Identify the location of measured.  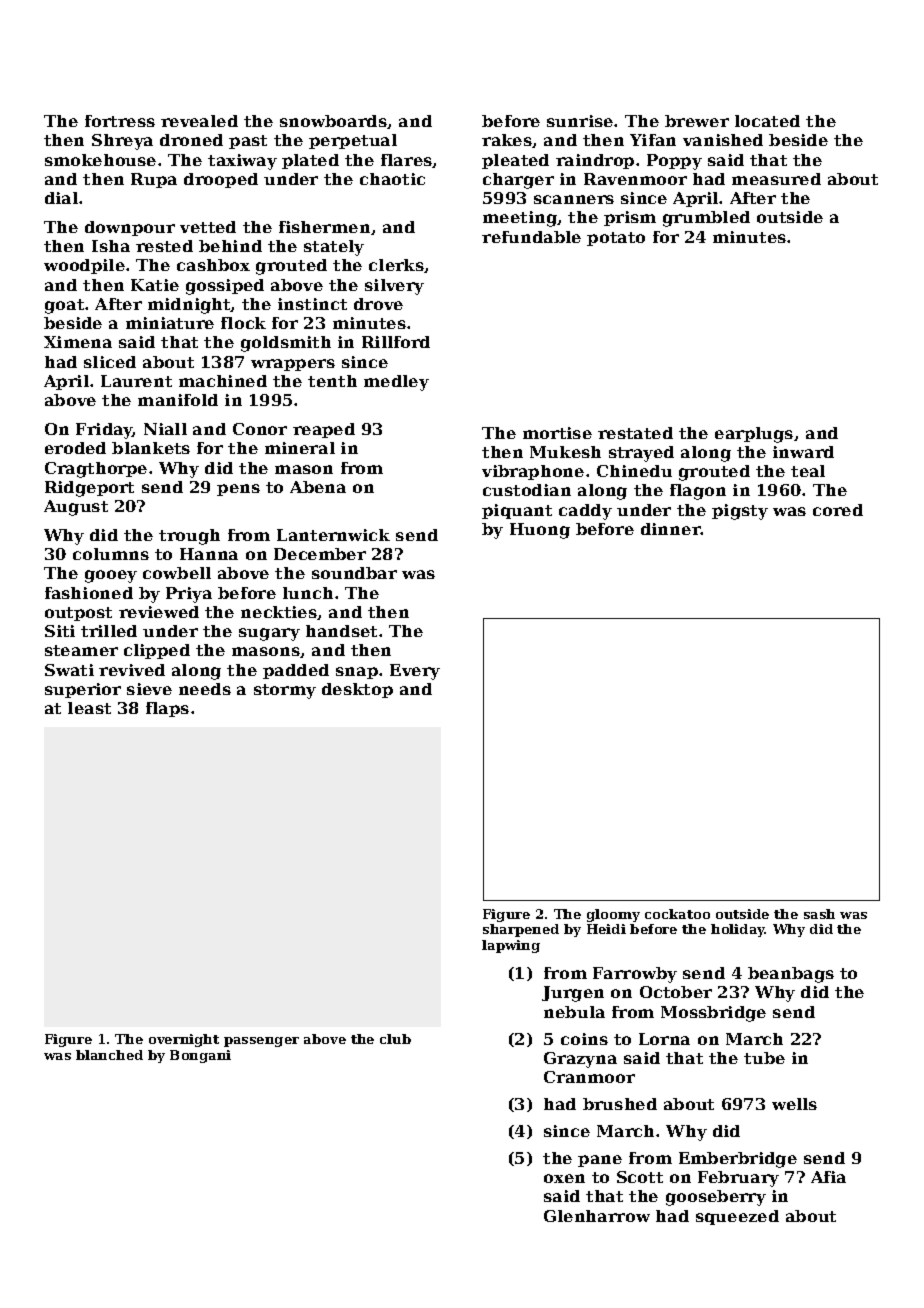
(776, 179).
